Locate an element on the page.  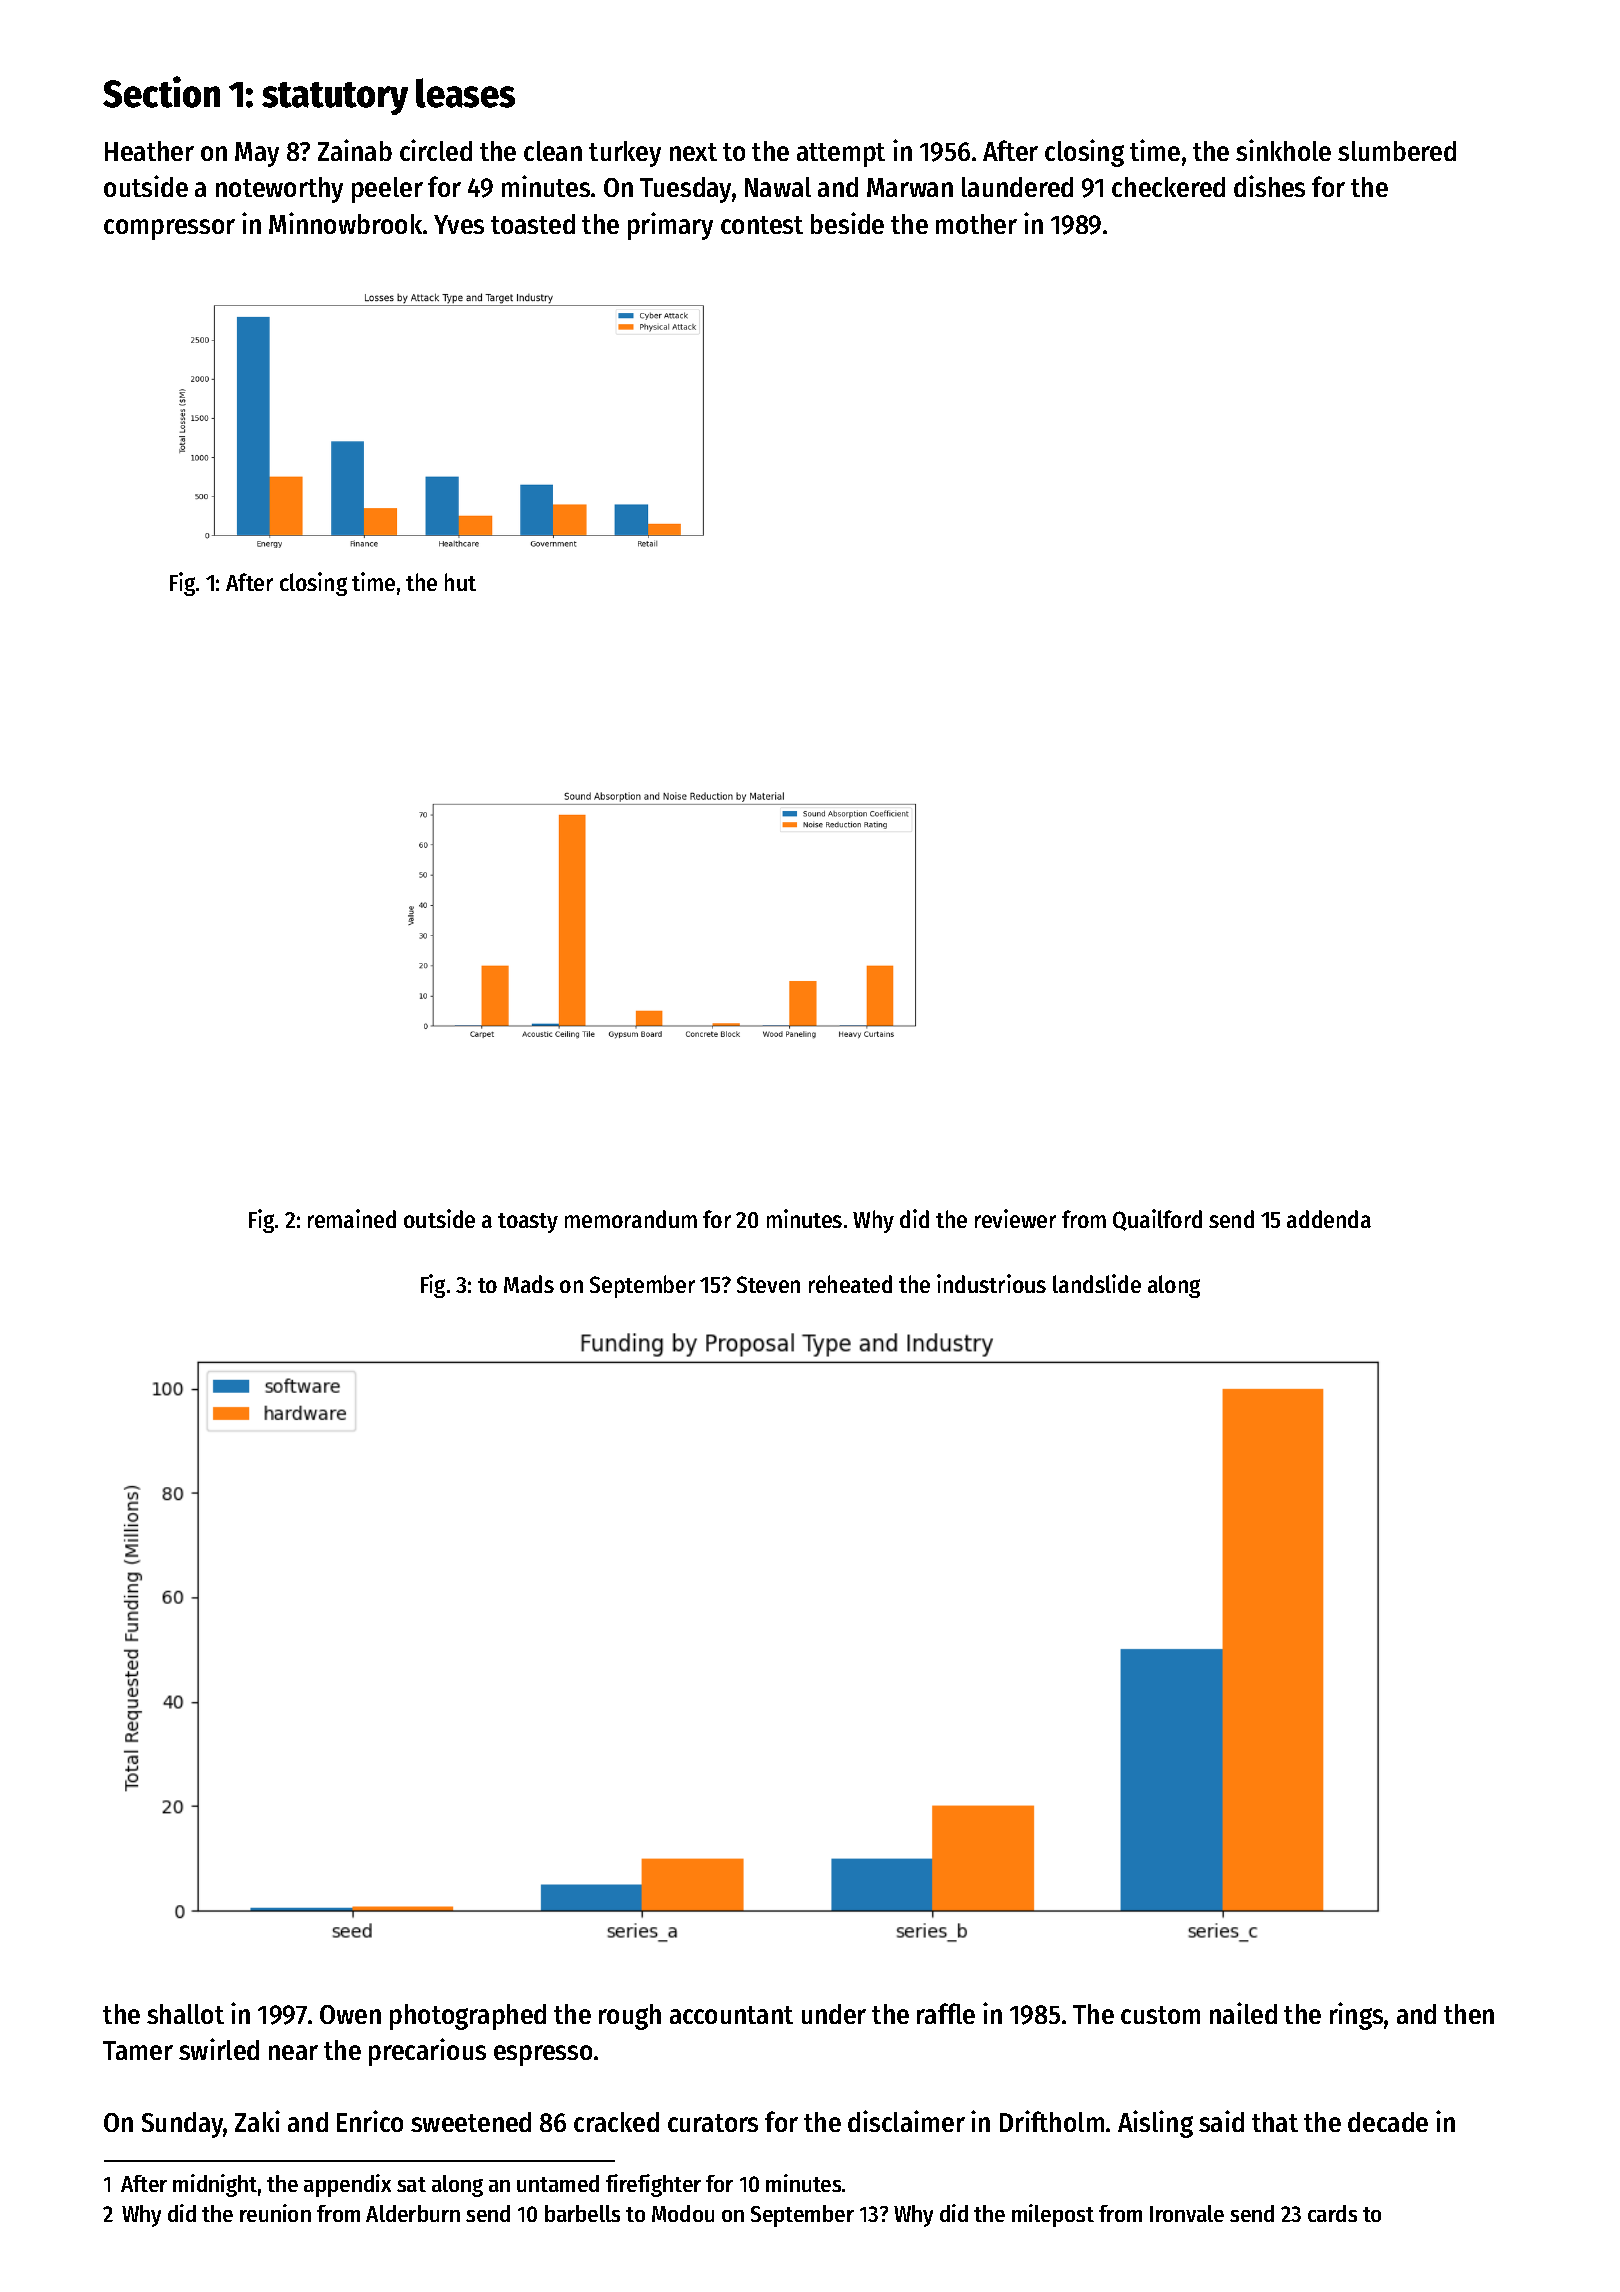
industrious is located at coordinates (991, 1283).
